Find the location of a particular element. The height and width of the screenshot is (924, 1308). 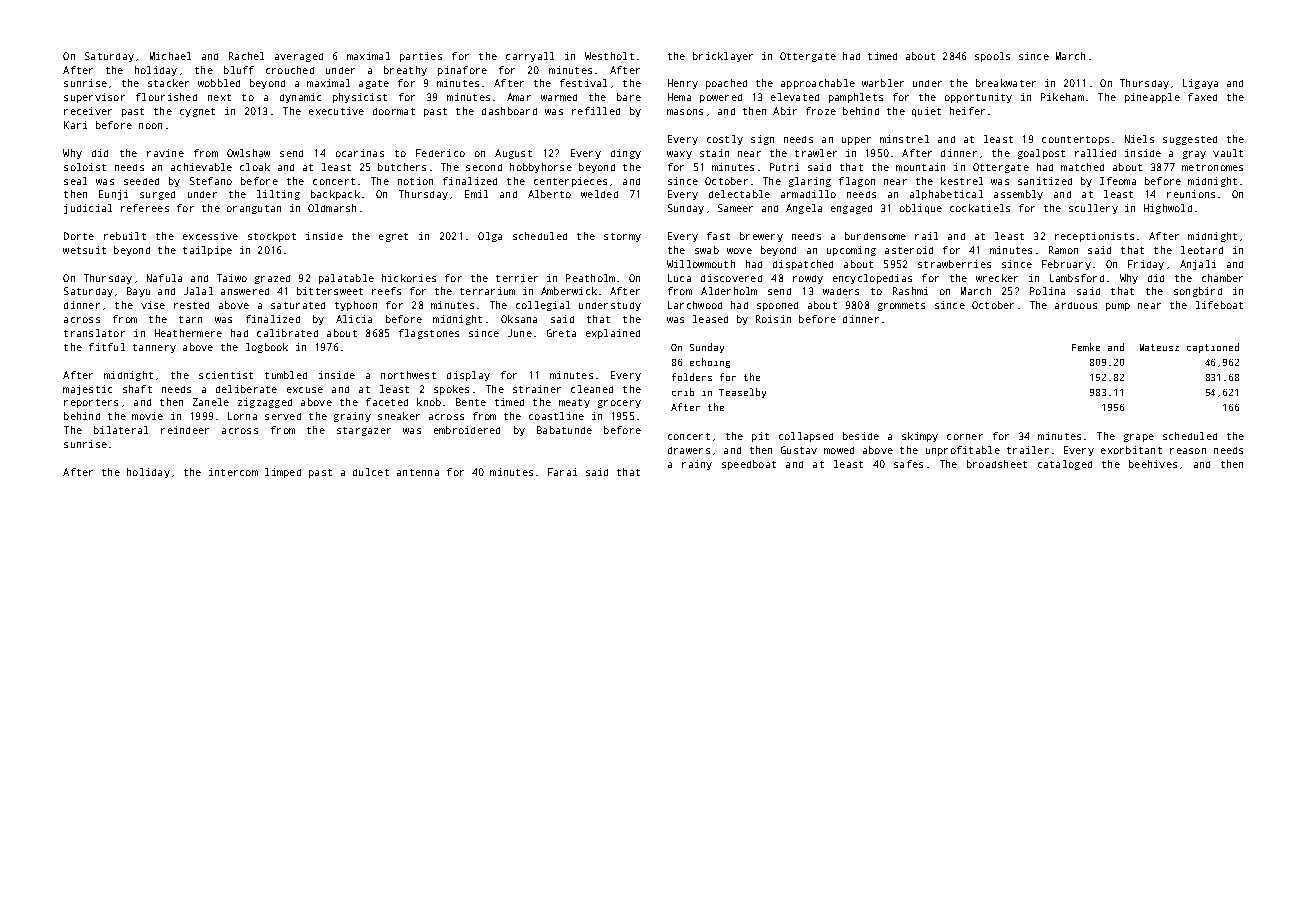

intercom is located at coordinates (233, 472).
